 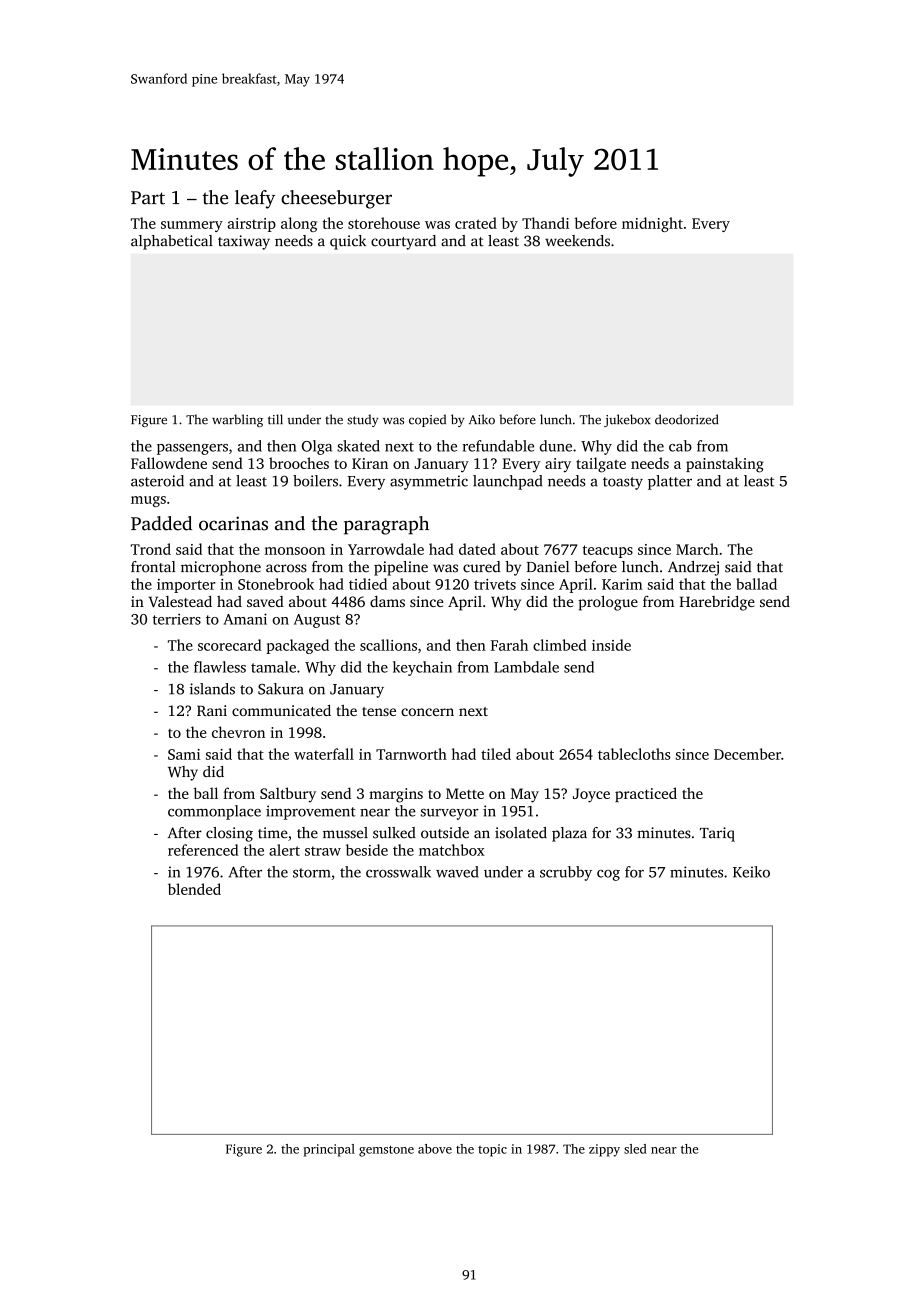 What do you see at coordinates (717, 603) in the image?
I see `Harebridge` at bounding box center [717, 603].
